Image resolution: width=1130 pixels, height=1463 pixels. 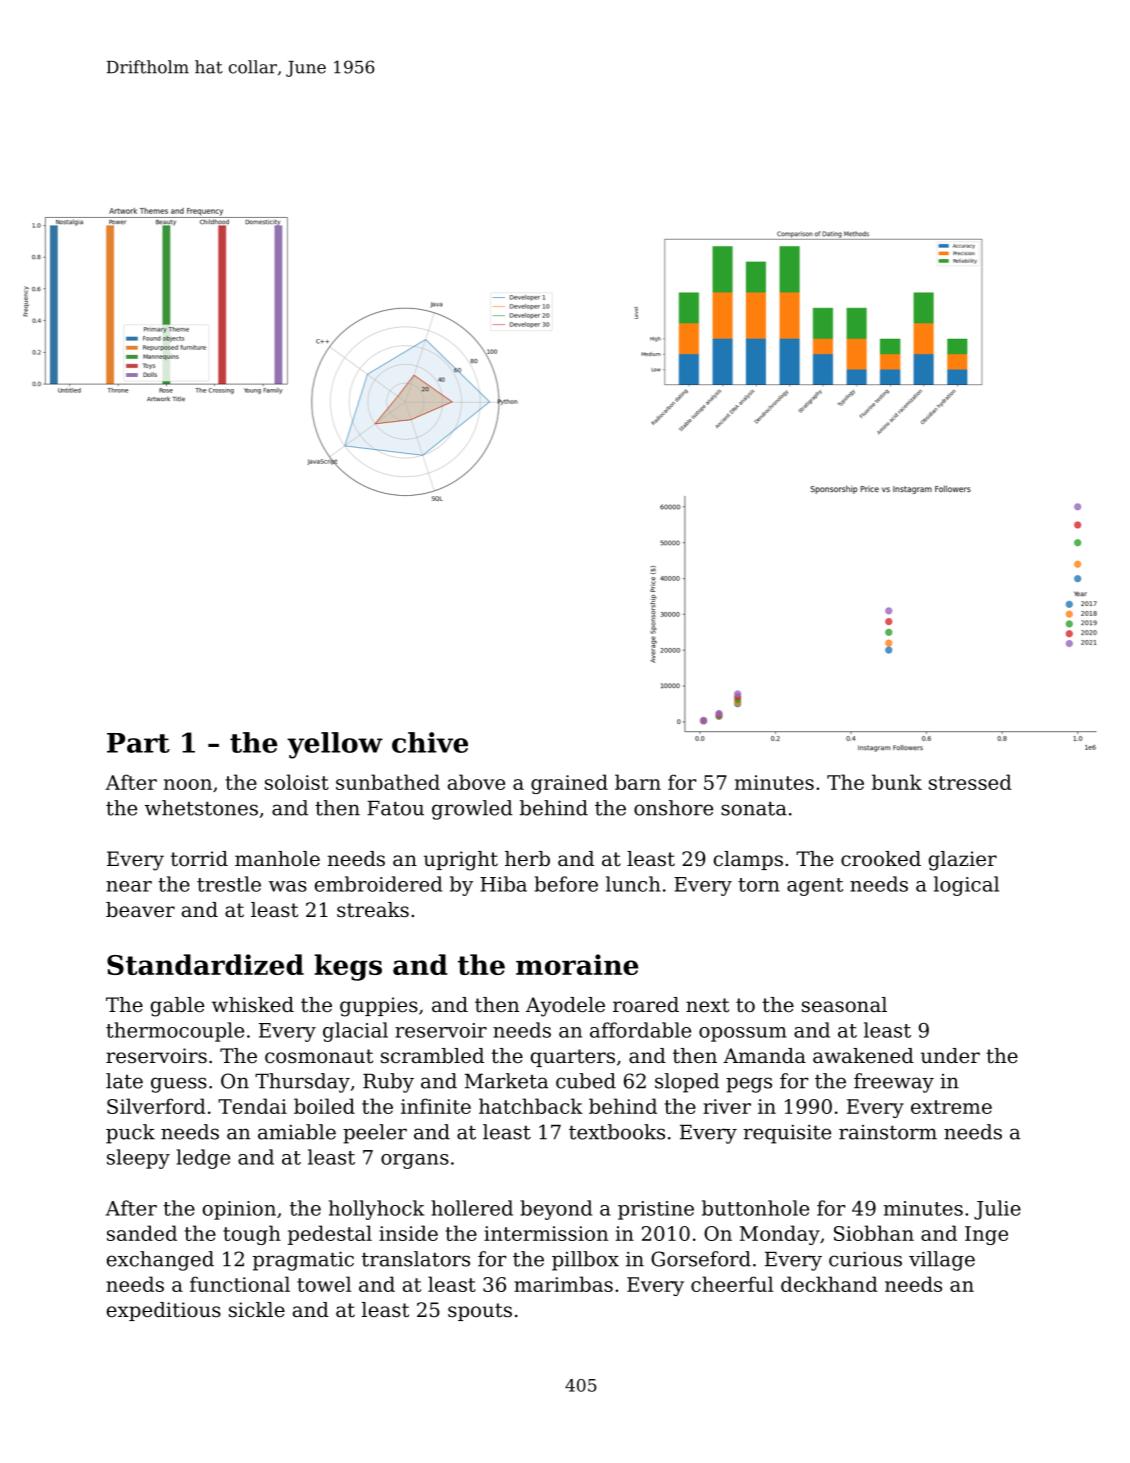 What do you see at coordinates (430, 742) in the screenshot?
I see `chive` at bounding box center [430, 742].
